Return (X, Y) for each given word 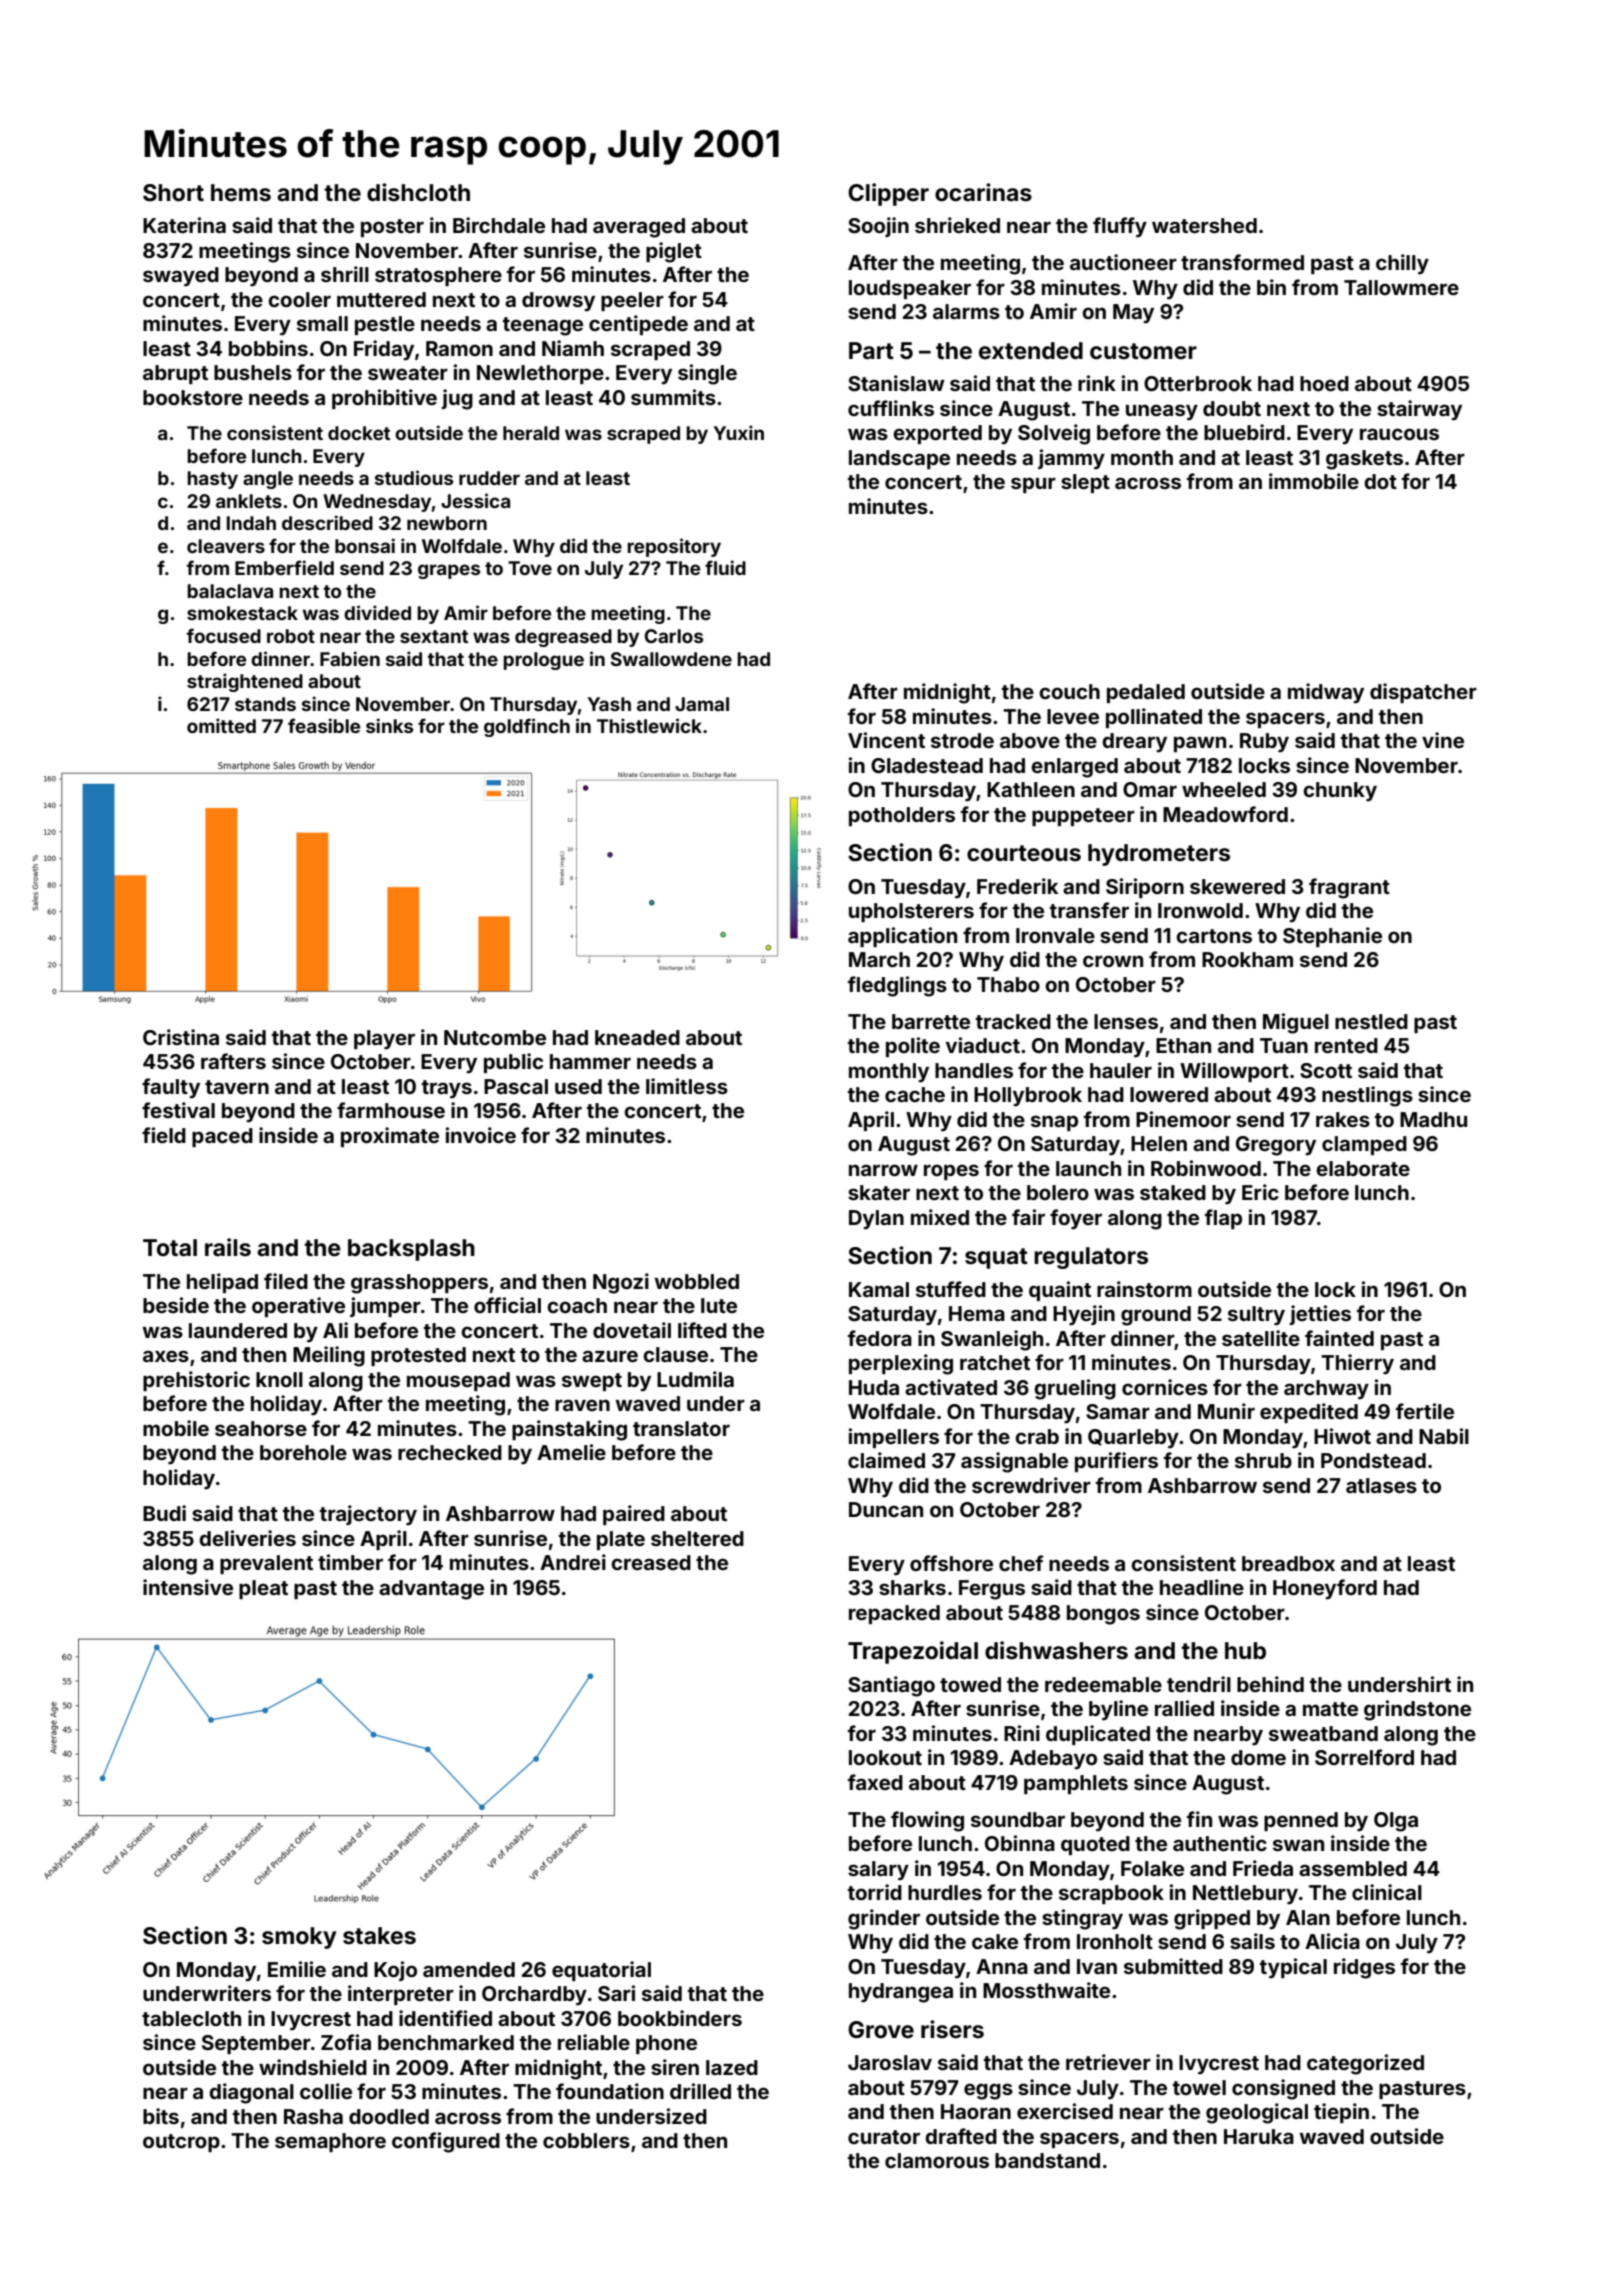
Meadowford (1225, 814)
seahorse (261, 1428)
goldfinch (527, 727)
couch (1069, 691)
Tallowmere (1401, 287)
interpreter (401, 1995)
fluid (725, 567)
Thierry (1357, 1364)
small (322, 323)
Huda (874, 1387)
